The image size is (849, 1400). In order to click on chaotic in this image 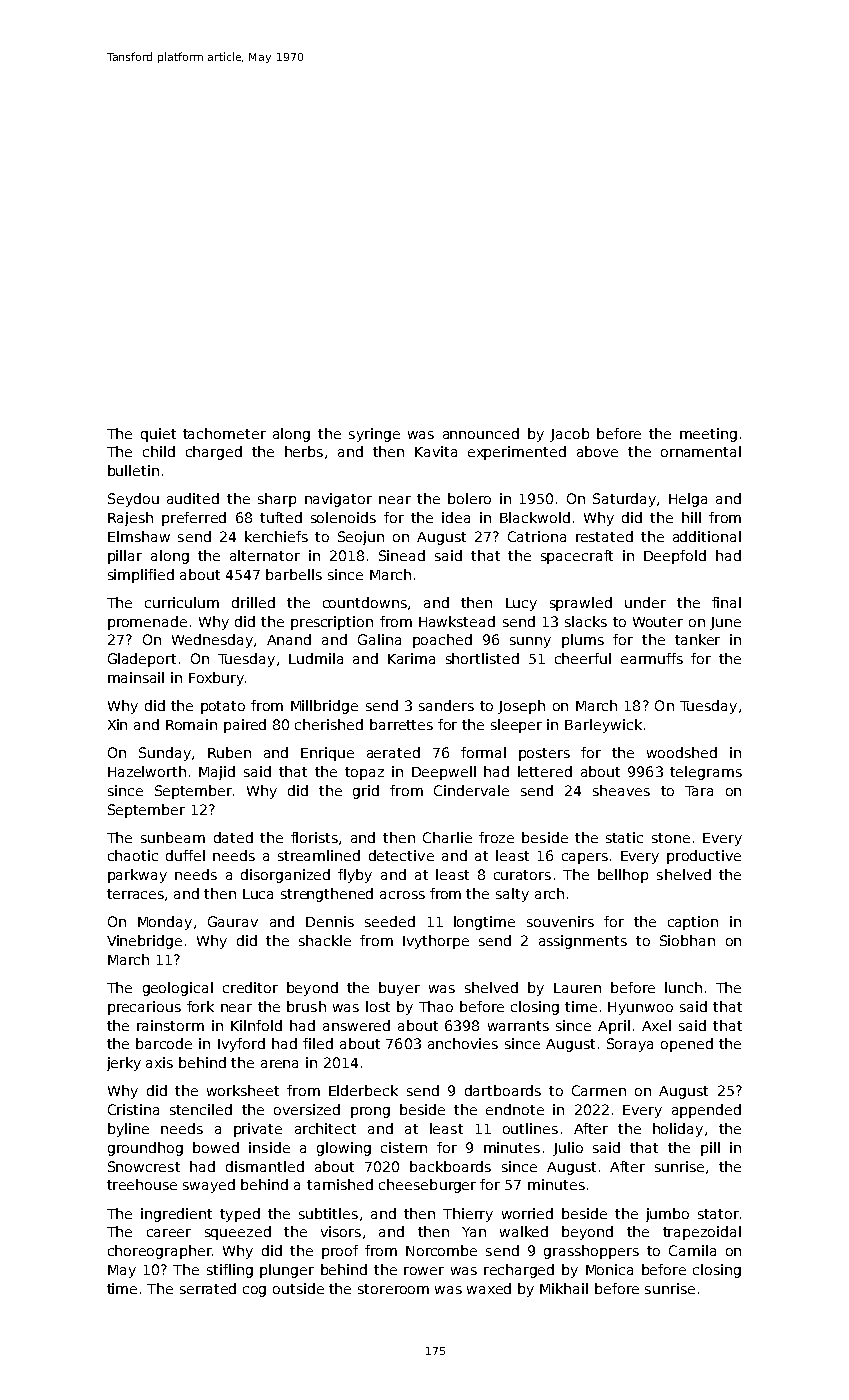, I will do `click(133, 855)`.
